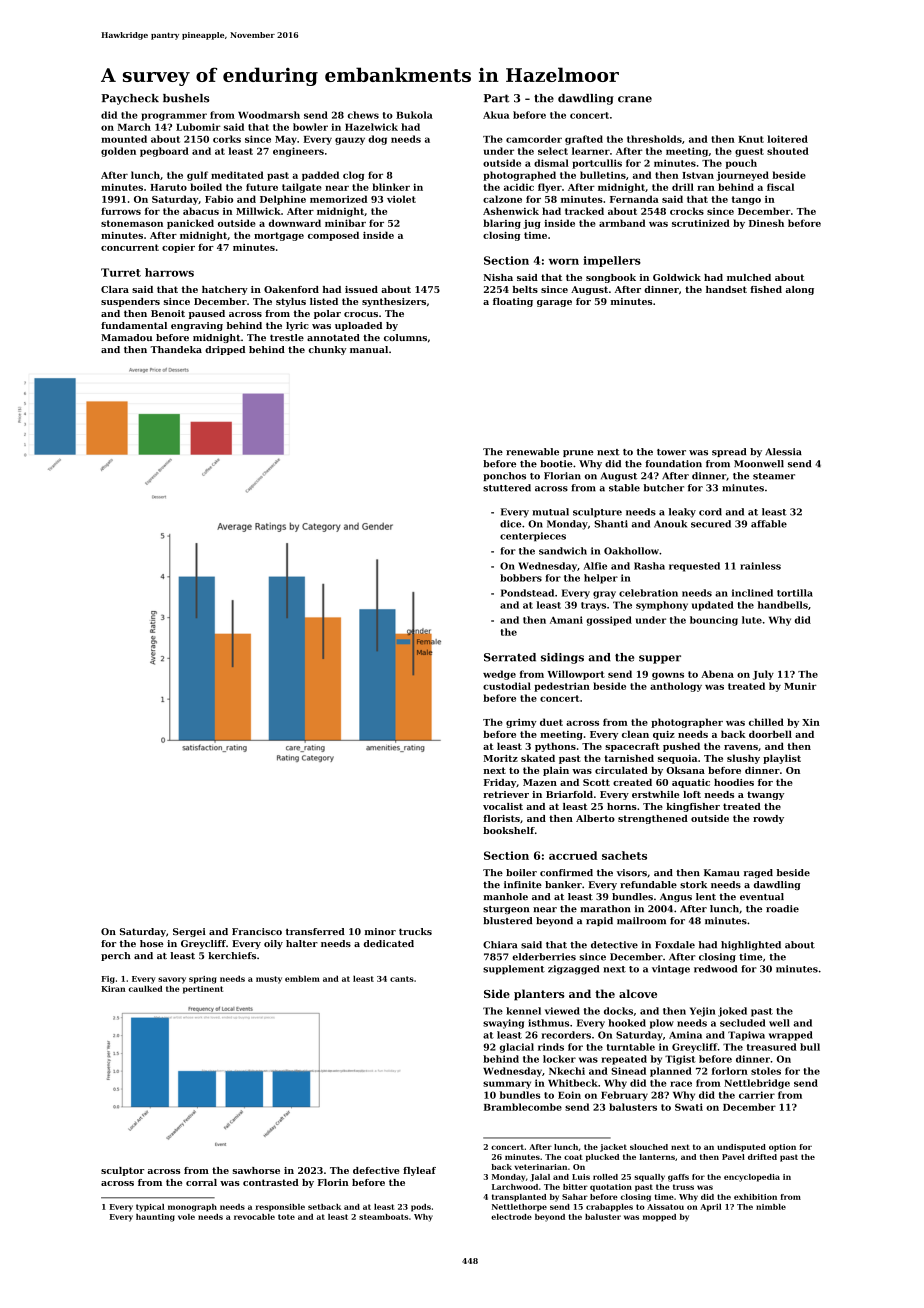  Describe the element at coordinates (118, 152) in the document. I see `golden` at that location.
